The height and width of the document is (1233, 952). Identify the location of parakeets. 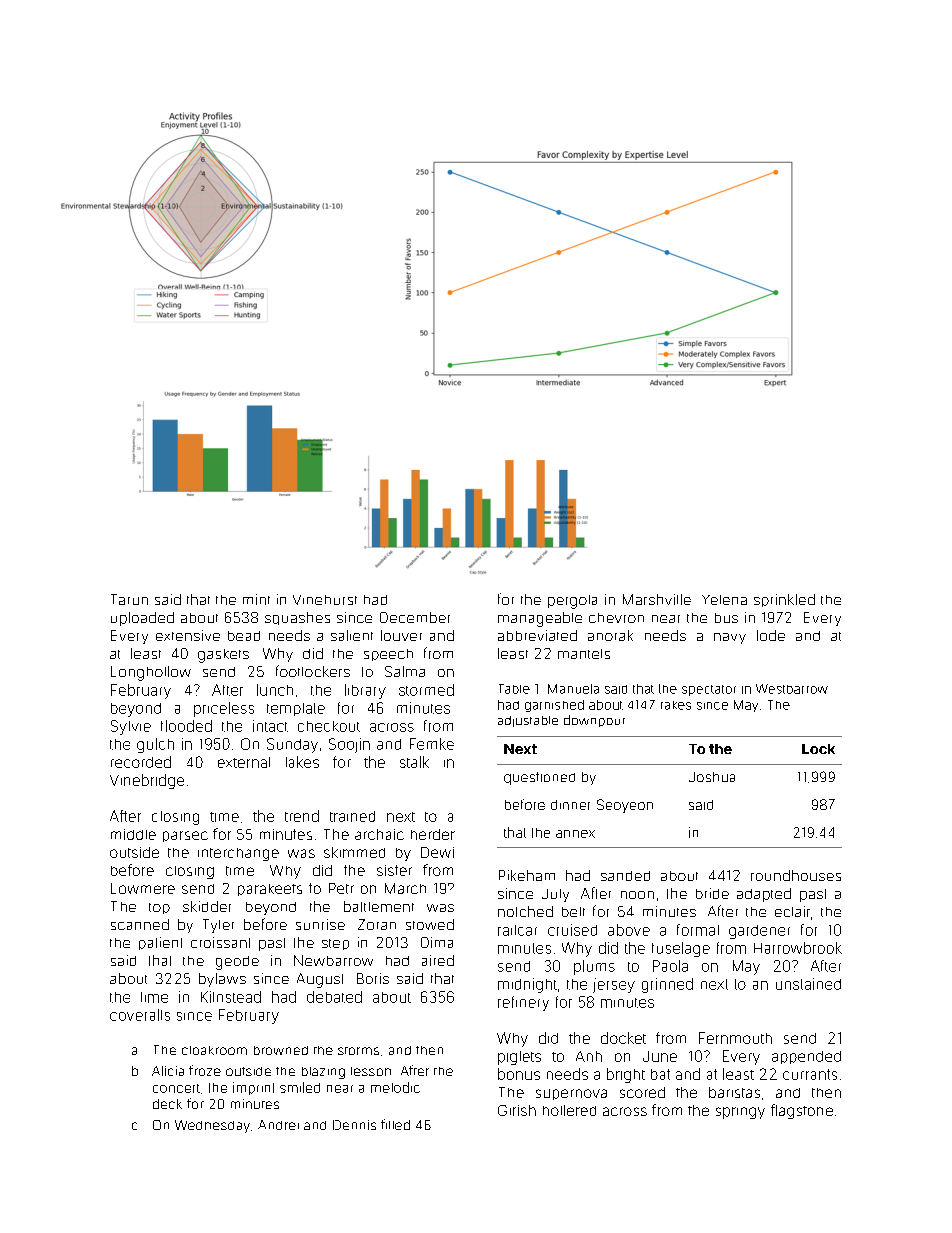
(270, 890).
